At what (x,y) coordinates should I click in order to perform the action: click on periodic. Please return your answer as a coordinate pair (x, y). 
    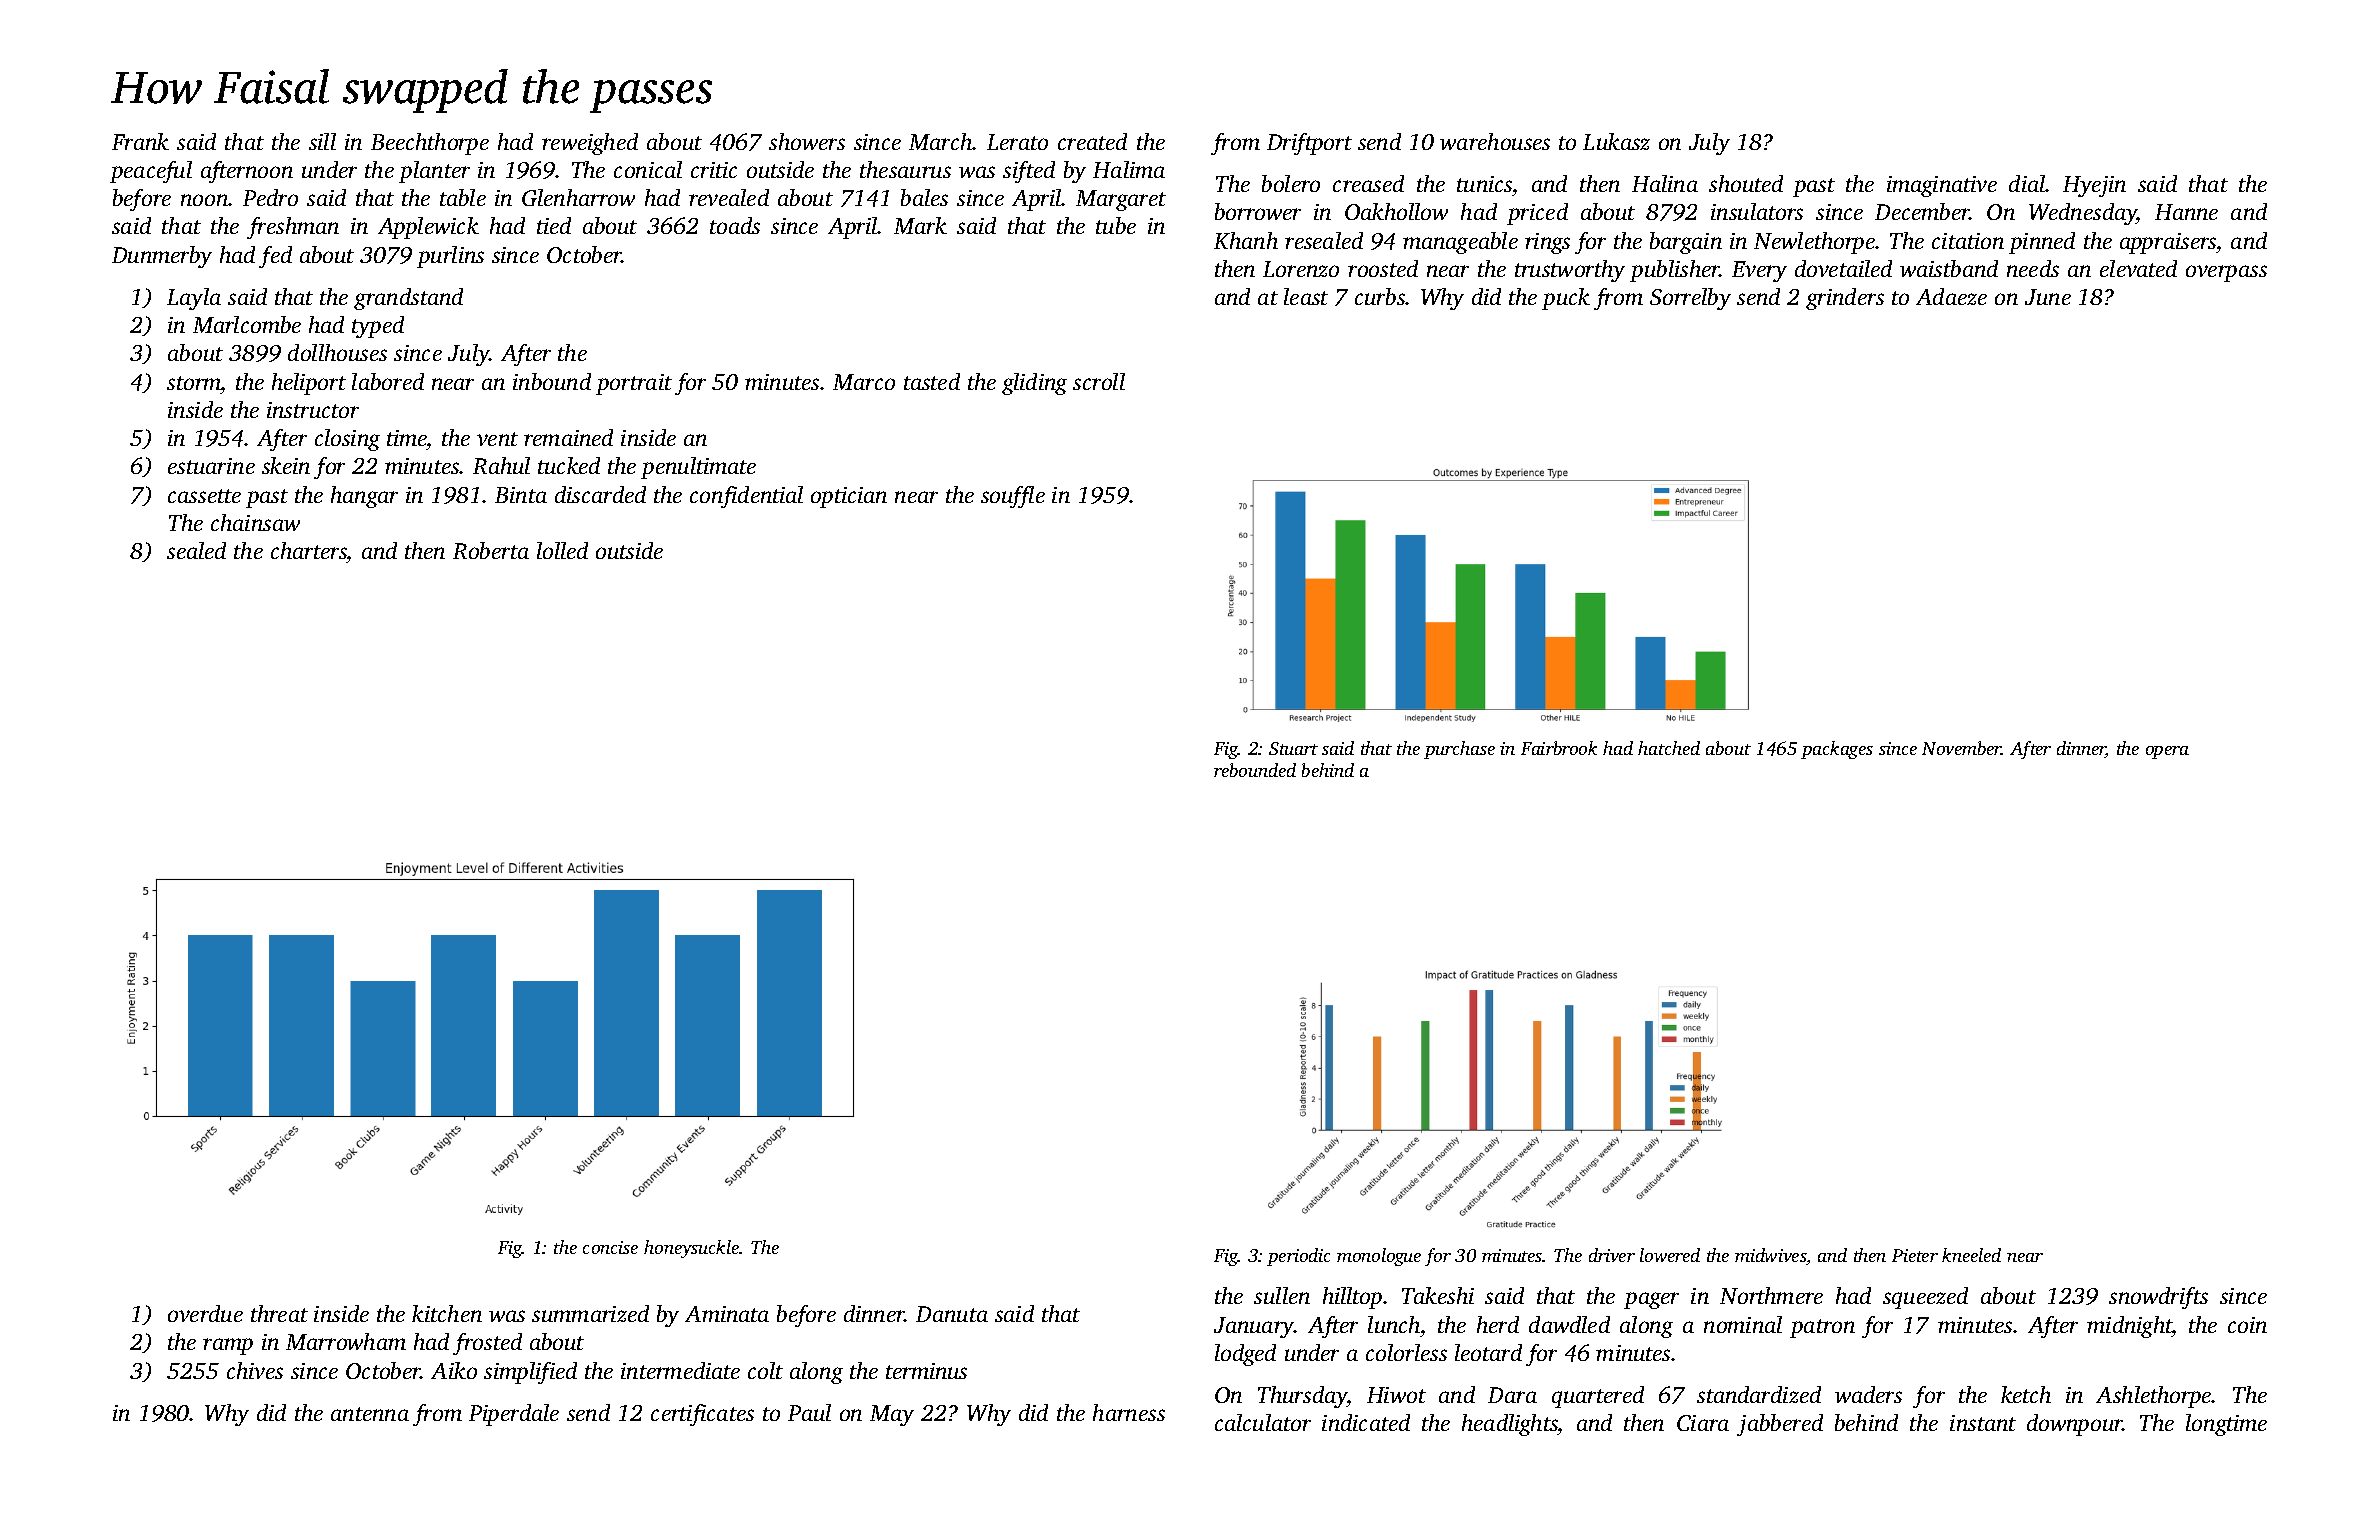
    Looking at the image, I should click on (1298, 1257).
